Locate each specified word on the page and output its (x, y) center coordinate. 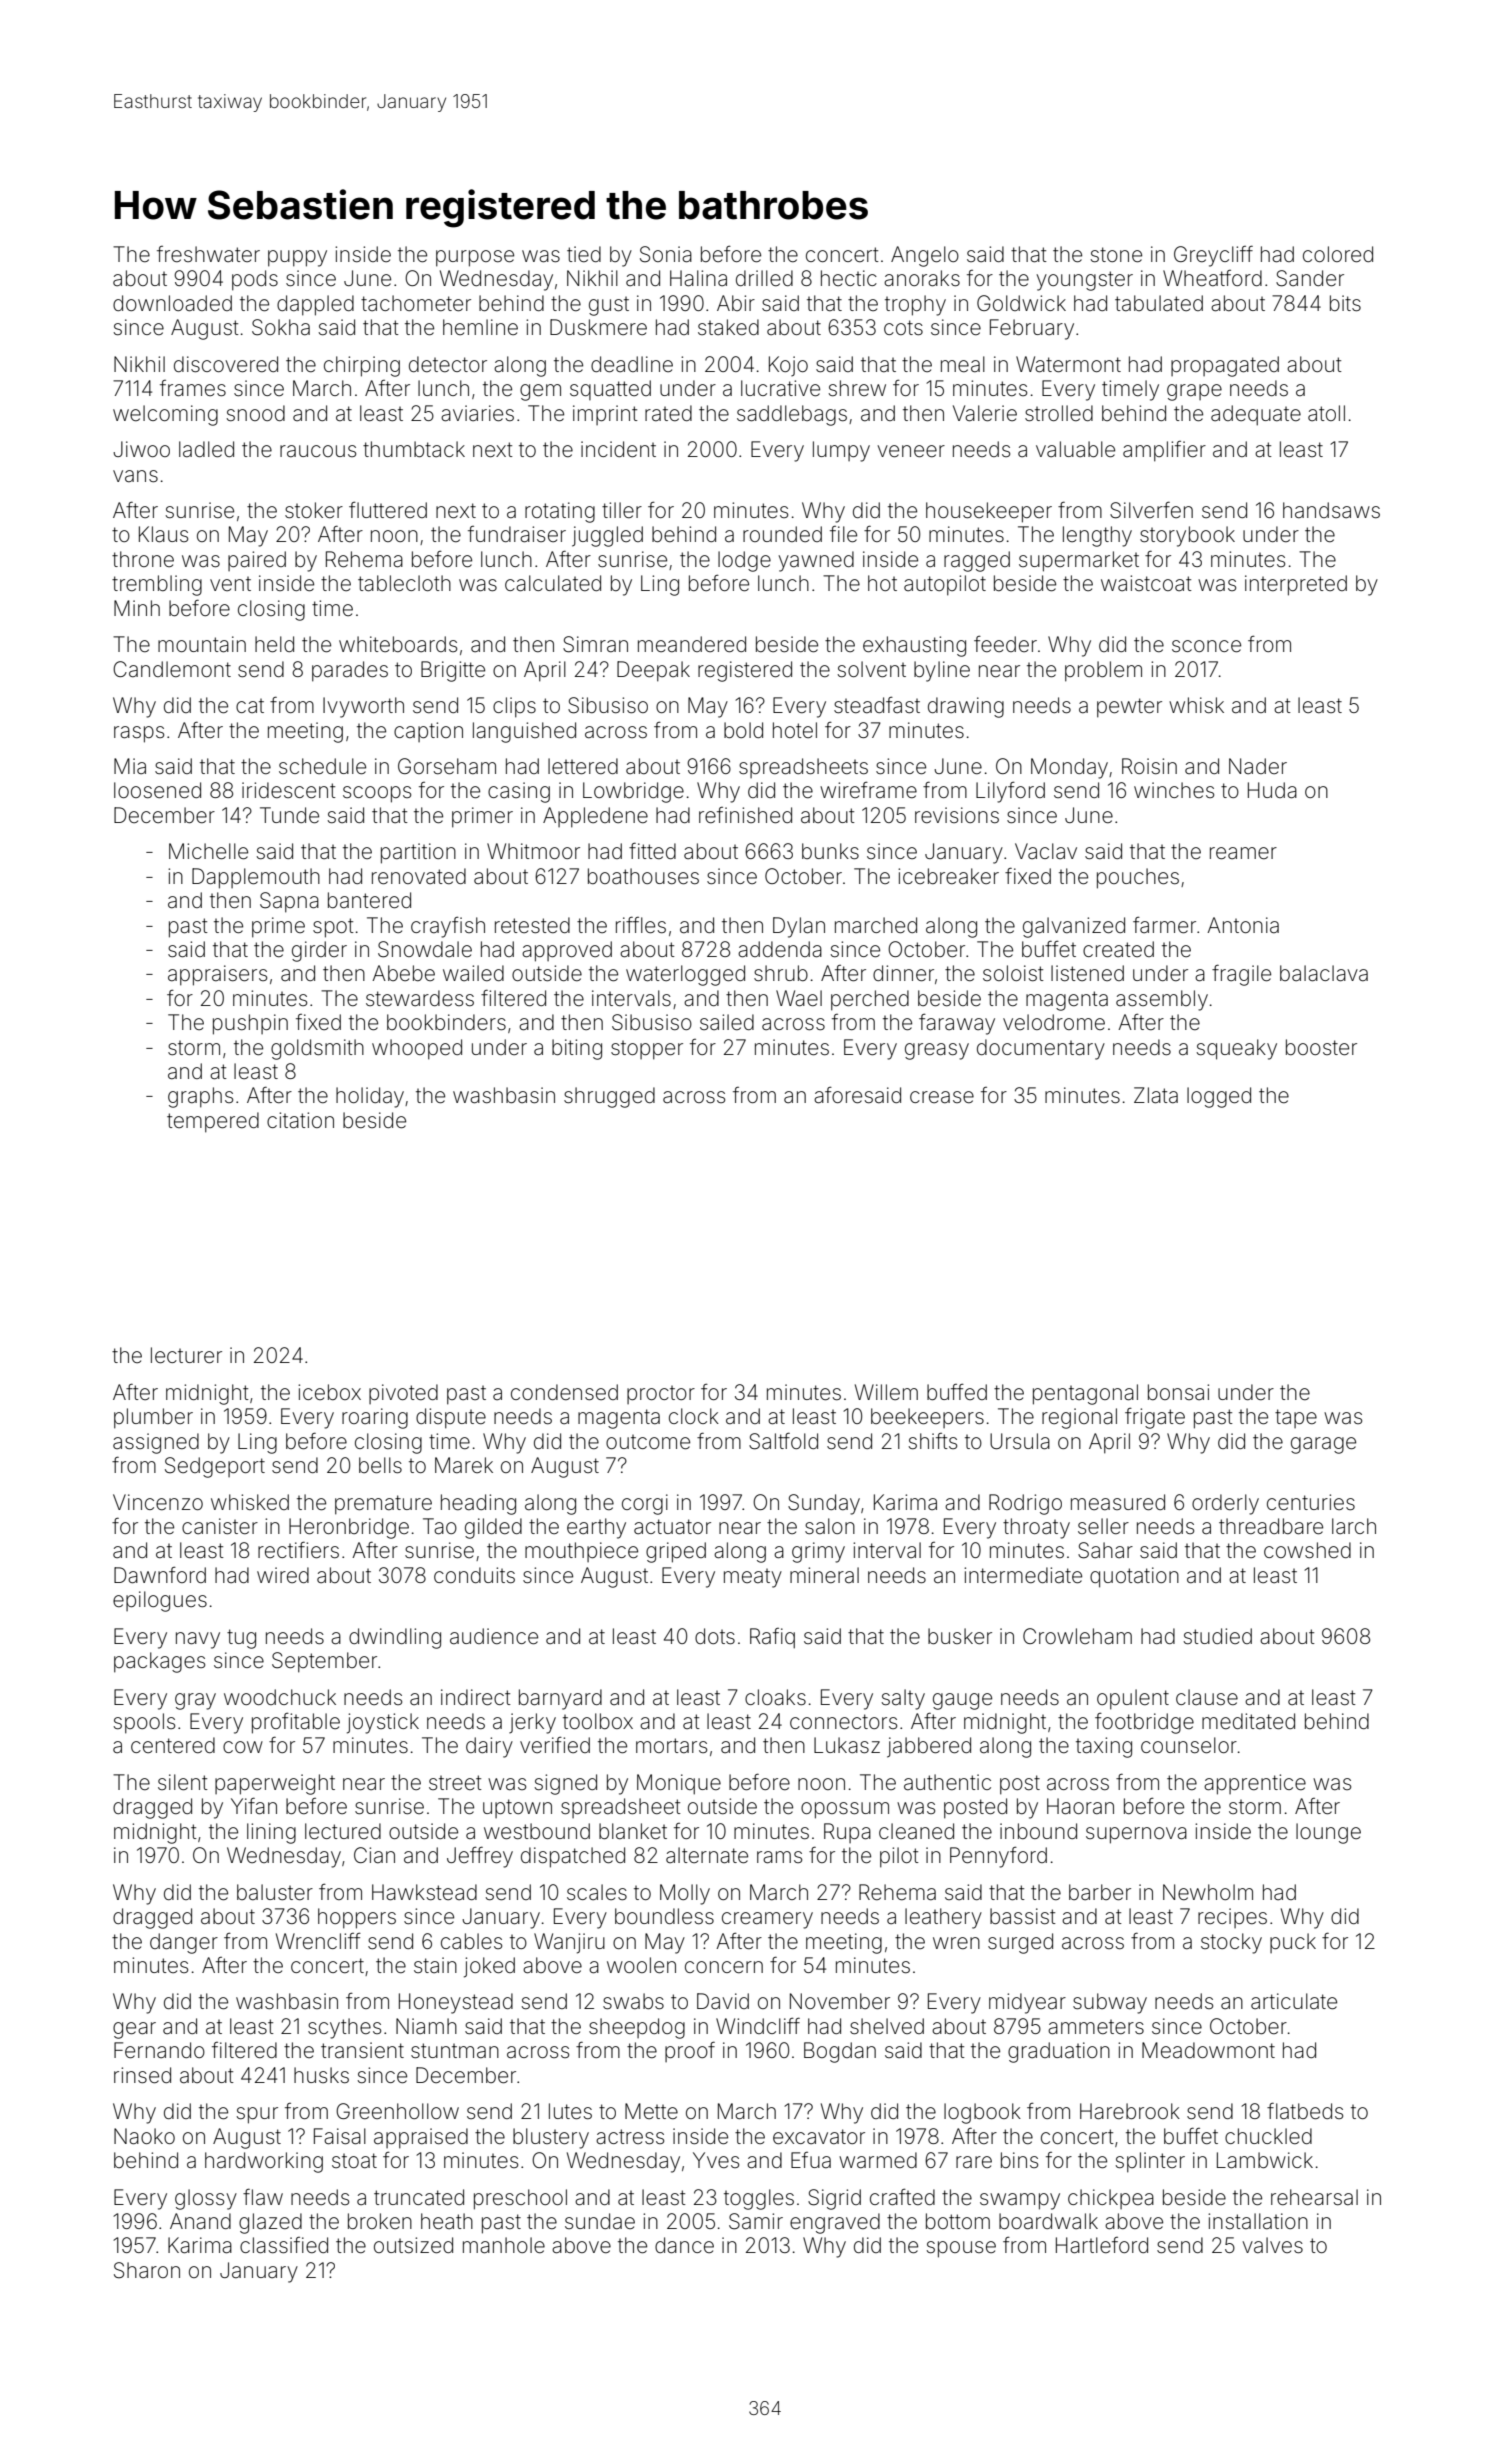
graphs (200, 1097)
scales (597, 1892)
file (843, 534)
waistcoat (1146, 583)
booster (1321, 1047)
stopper (647, 1050)
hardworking (264, 2162)
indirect (476, 1697)
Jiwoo (141, 449)
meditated (1248, 1721)
